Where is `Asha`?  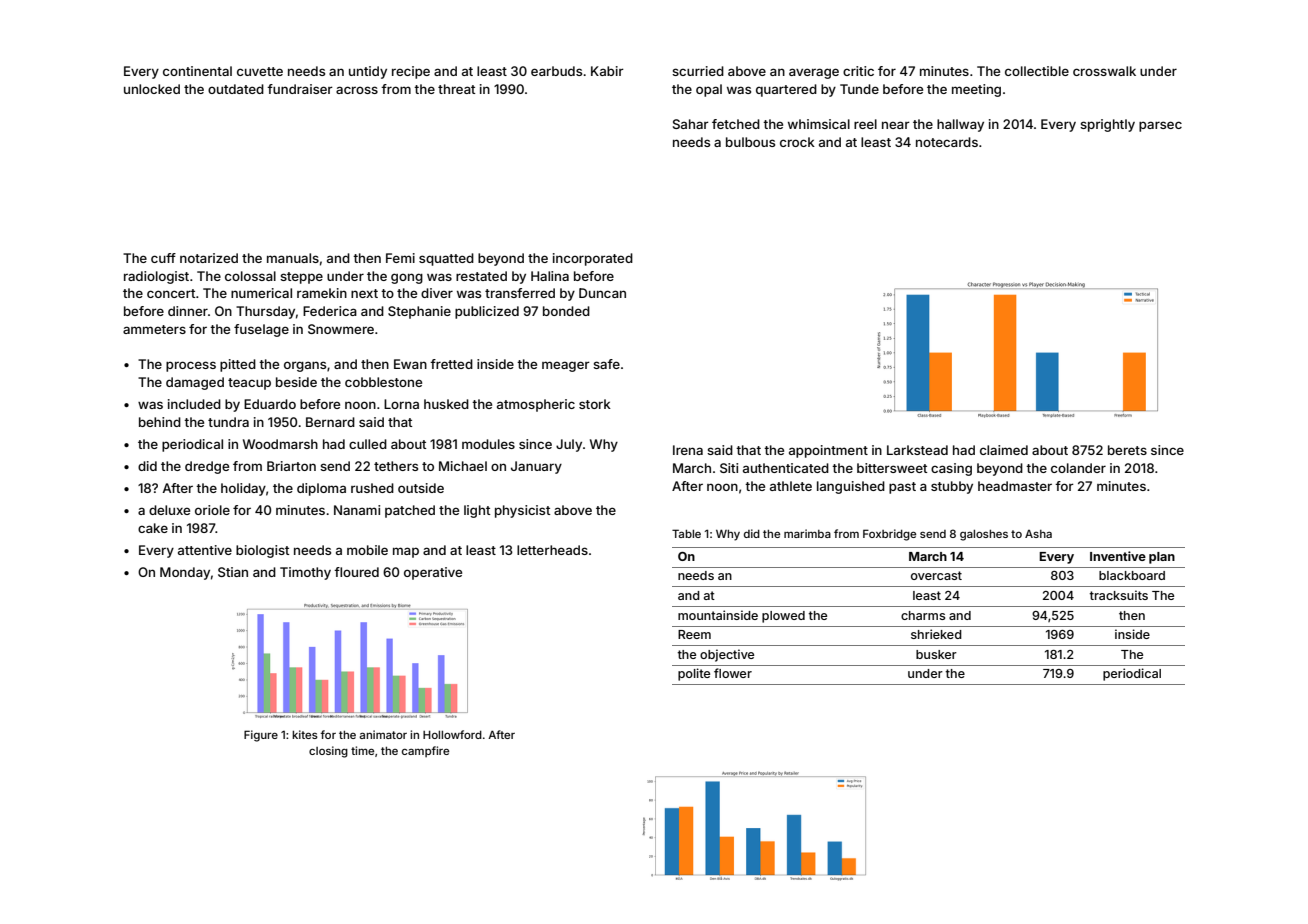
Asha is located at coordinates (1038, 534).
